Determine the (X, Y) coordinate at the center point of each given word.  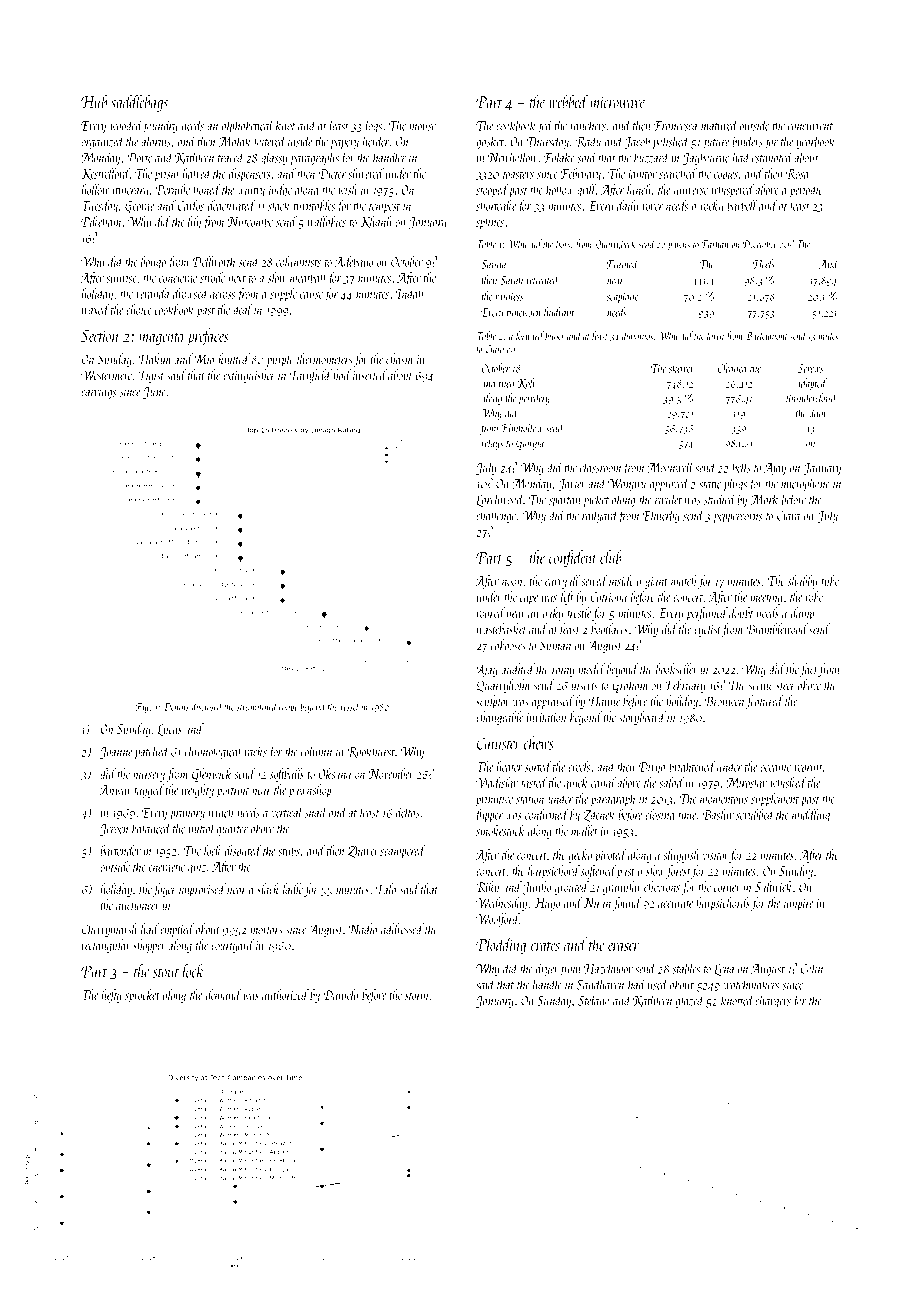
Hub (94, 101)
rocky (712, 207)
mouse (422, 127)
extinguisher (249, 376)
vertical (287, 812)
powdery (534, 399)
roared (491, 612)
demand (224, 994)
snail (316, 812)
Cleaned (733, 368)
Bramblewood (777, 629)
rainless (509, 296)
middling (811, 816)
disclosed (207, 706)
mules (828, 335)
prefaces (208, 337)
